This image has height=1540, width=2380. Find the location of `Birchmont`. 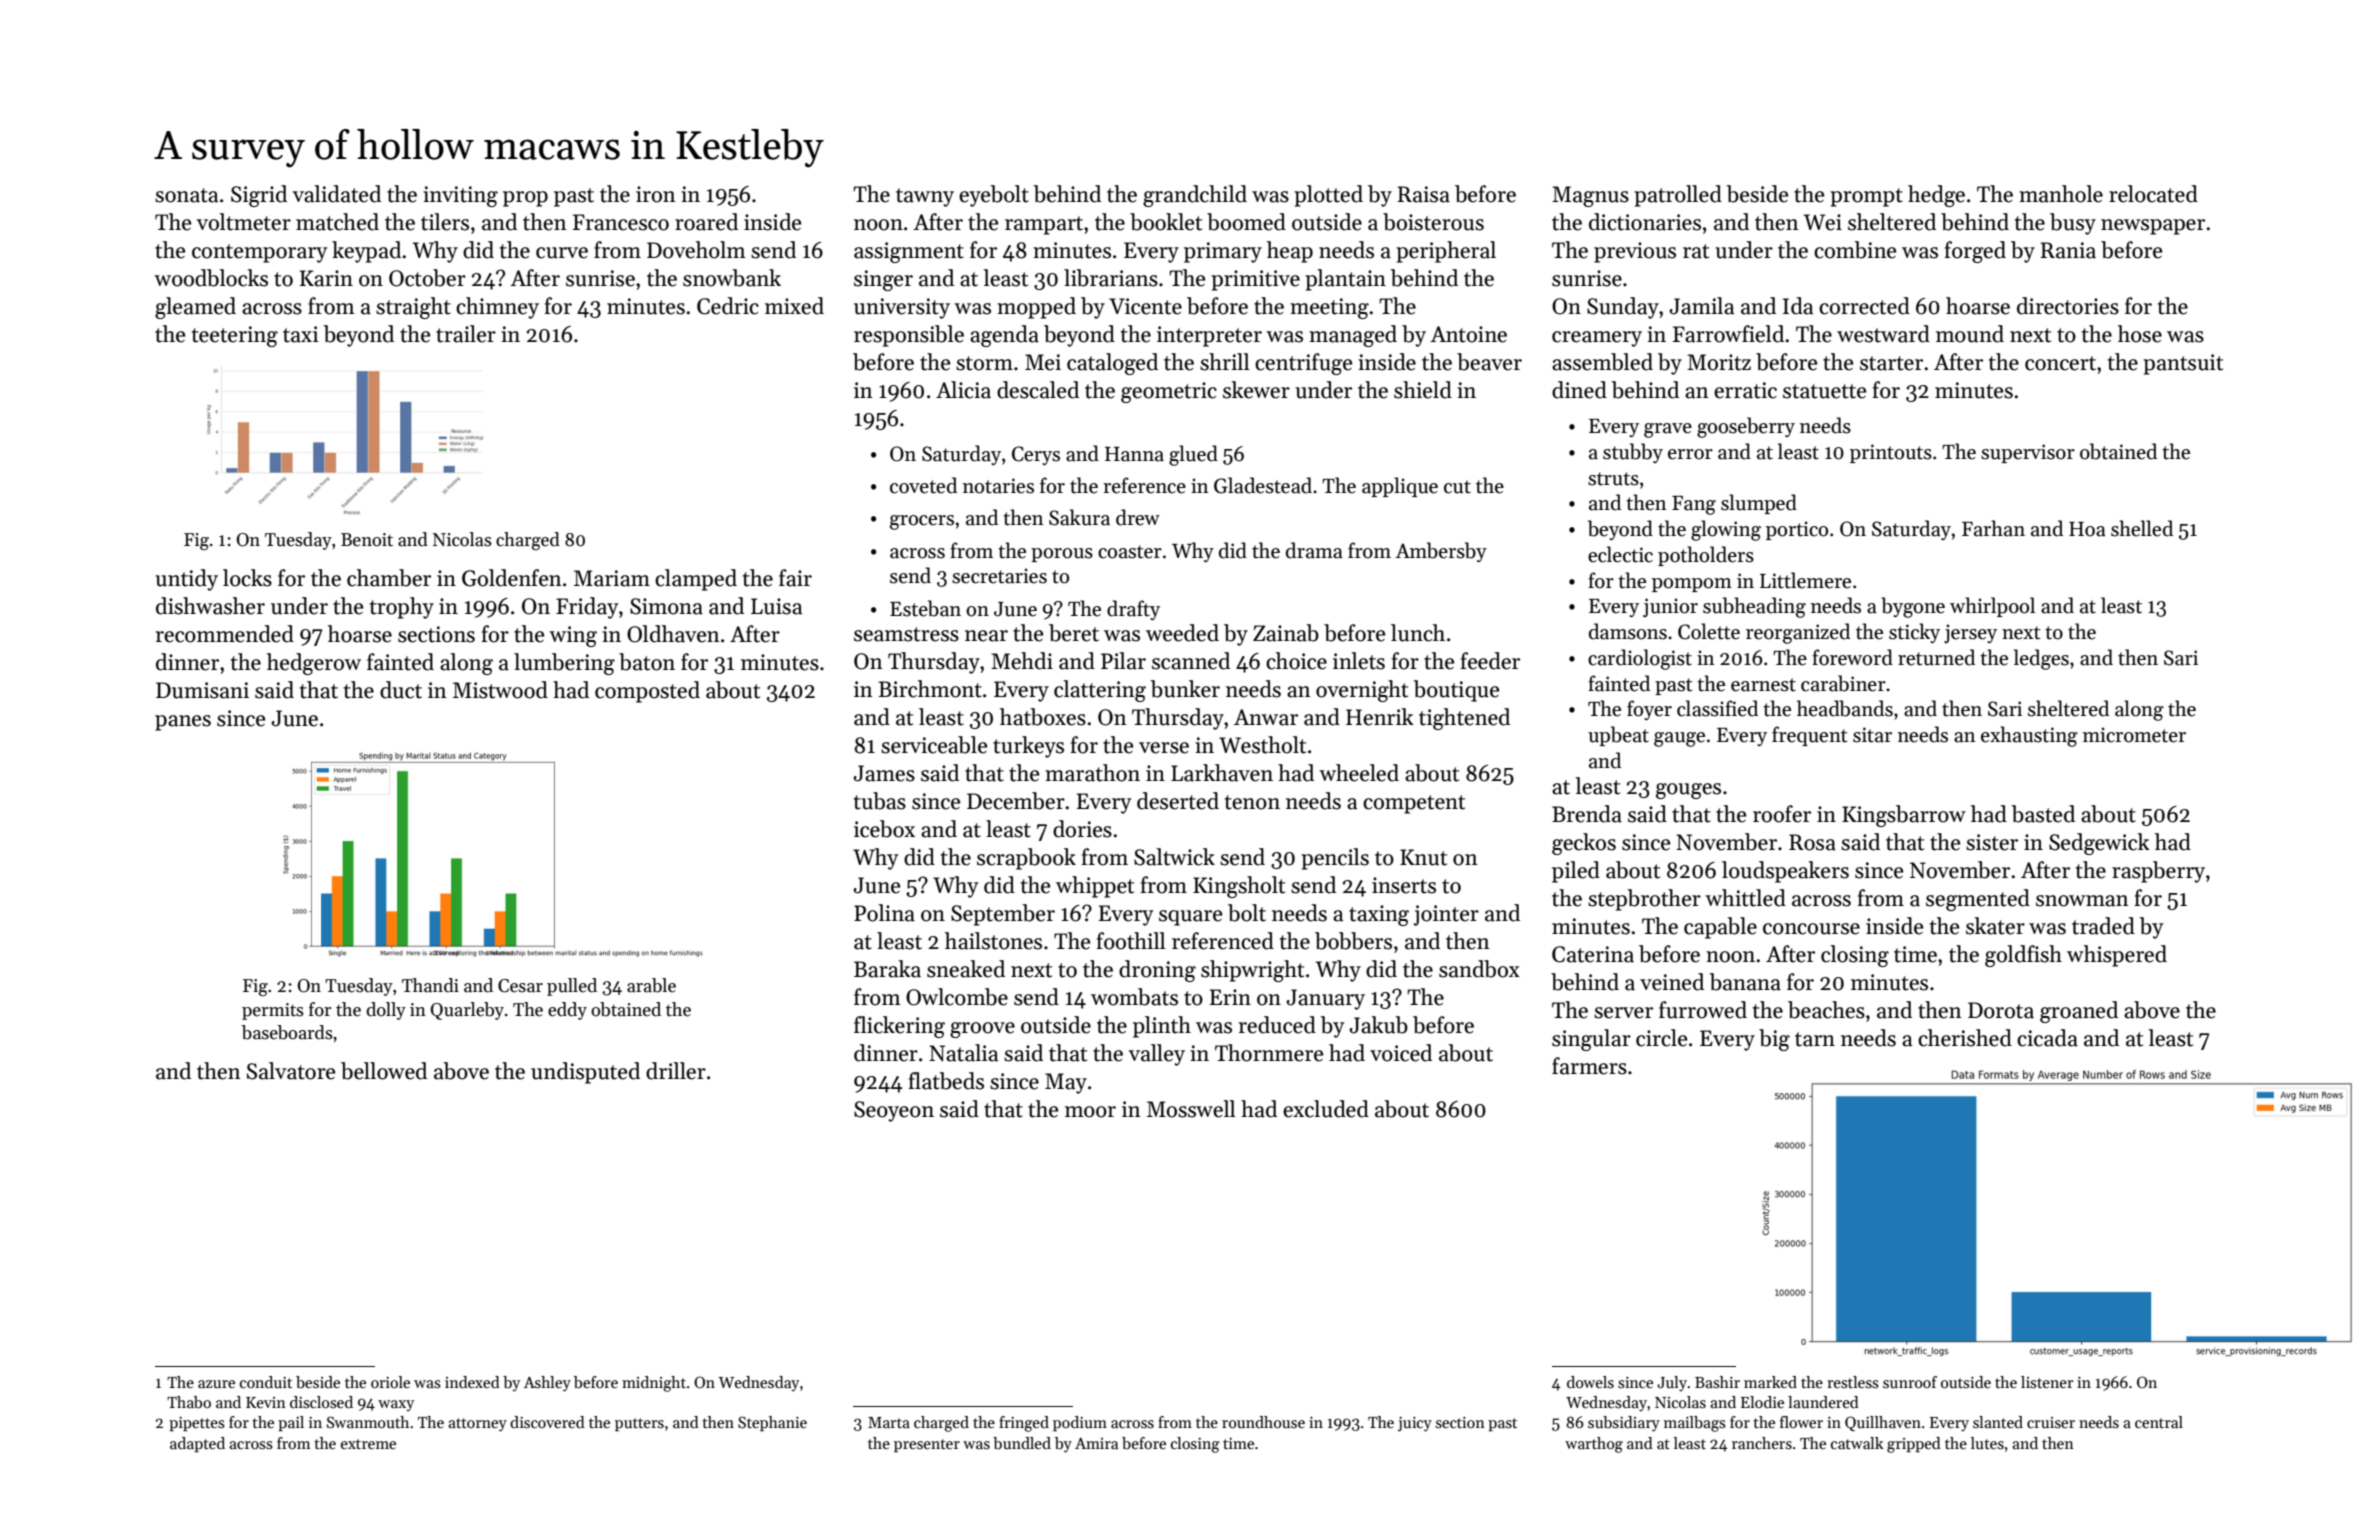

Birchmont is located at coordinates (930, 689).
